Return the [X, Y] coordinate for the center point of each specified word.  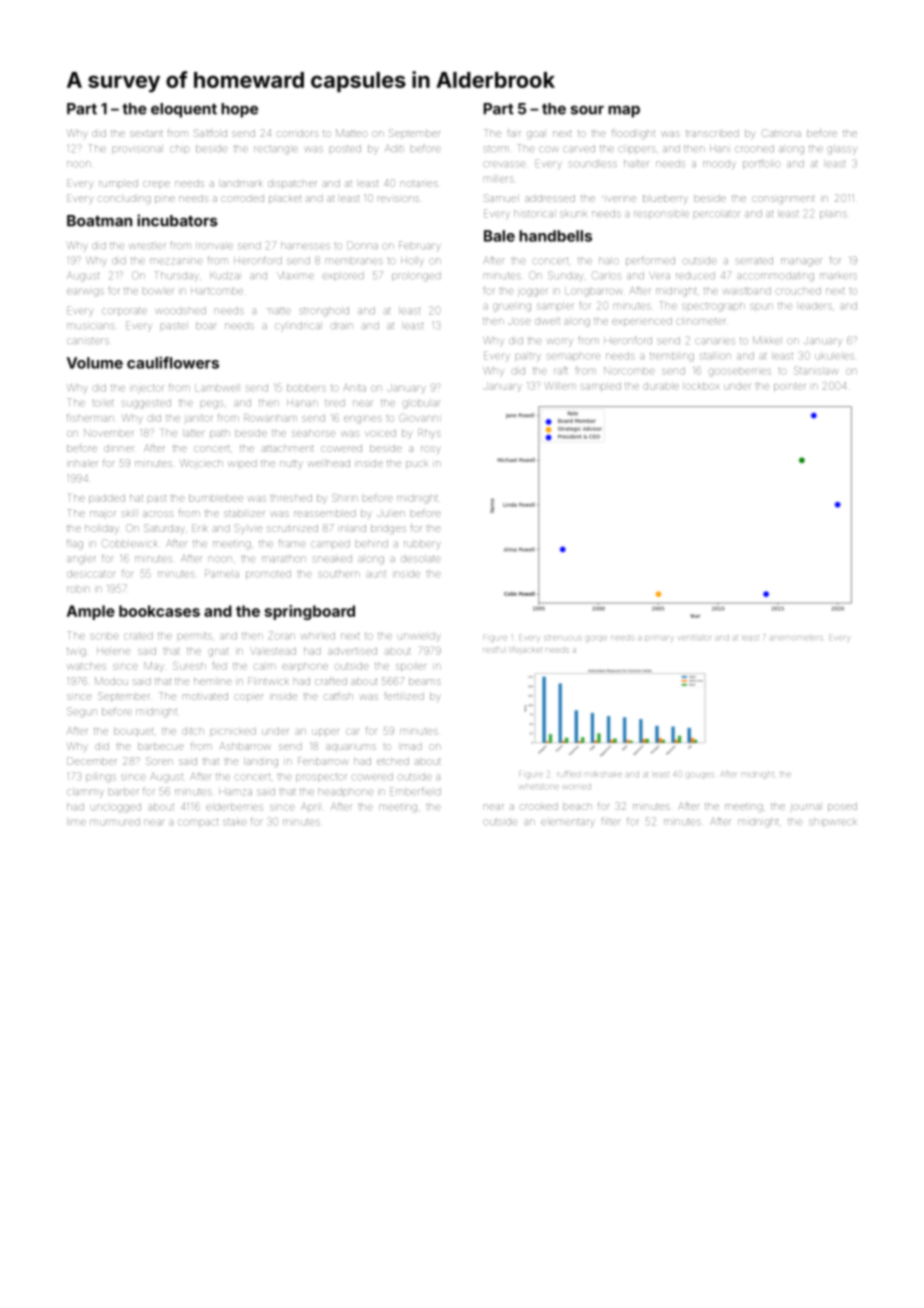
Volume [95, 363]
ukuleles [834, 356]
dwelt [547, 321]
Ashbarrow [244, 746]
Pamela [222, 573]
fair [514, 133]
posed [842, 807]
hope [239, 110]
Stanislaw [816, 370]
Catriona [781, 133]
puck [417, 465]
